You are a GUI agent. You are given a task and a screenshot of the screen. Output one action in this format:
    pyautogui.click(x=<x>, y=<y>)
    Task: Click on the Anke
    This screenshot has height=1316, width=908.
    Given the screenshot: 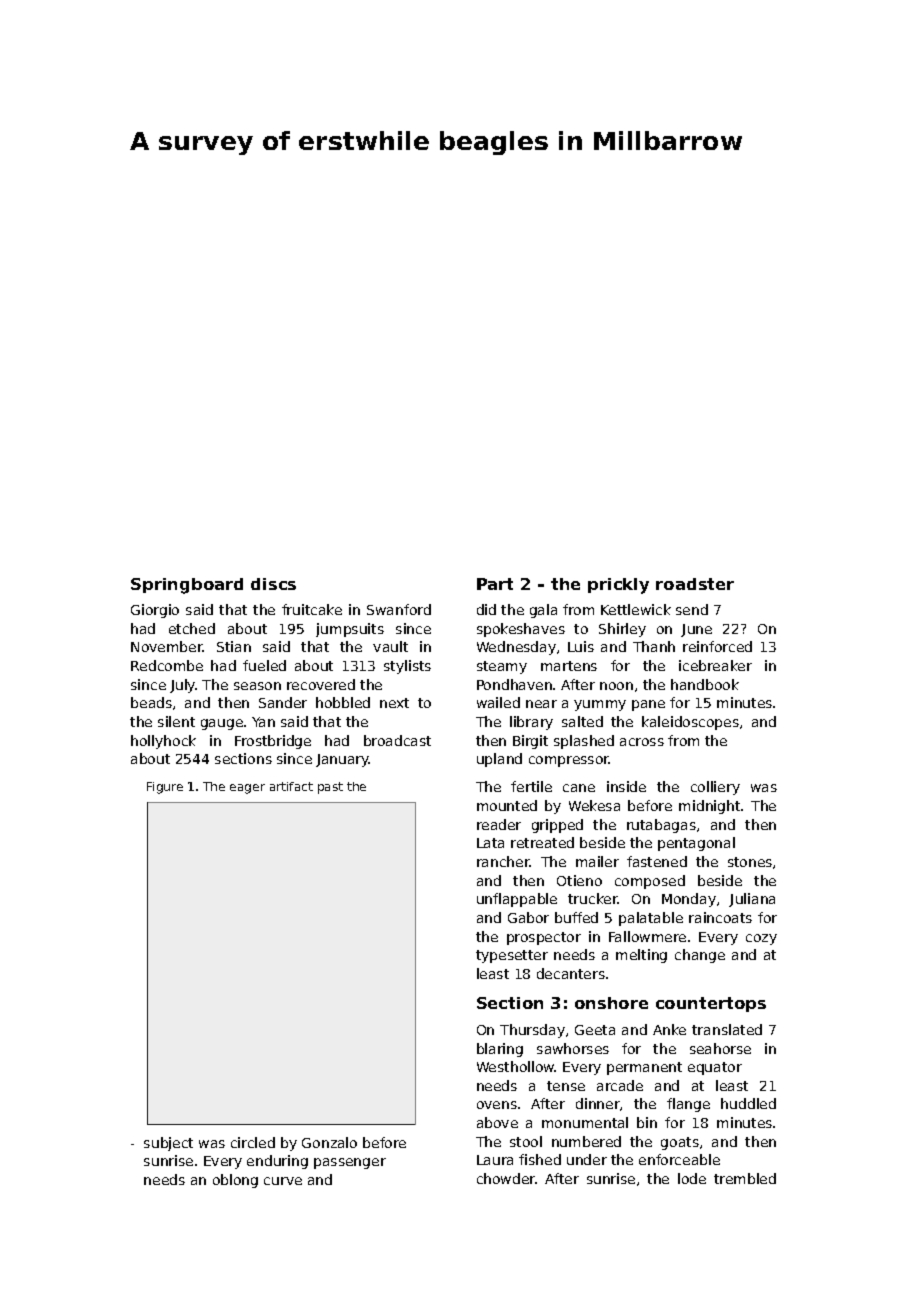 What is the action you would take?
    pyautogui.click(x=669, y=1029)
